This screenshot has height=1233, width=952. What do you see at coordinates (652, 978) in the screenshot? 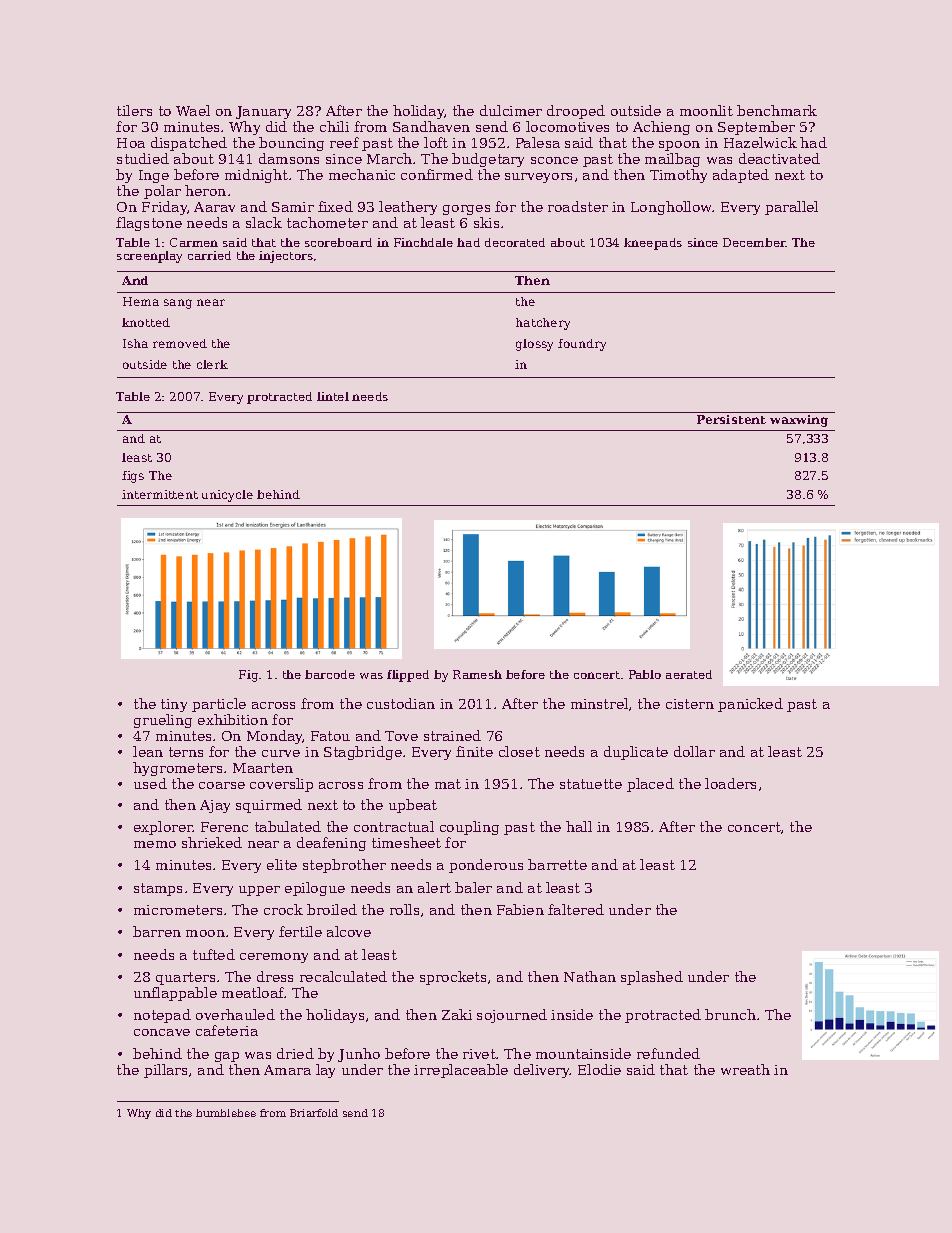
I see `splashed` at bounding box center [652, 978].
